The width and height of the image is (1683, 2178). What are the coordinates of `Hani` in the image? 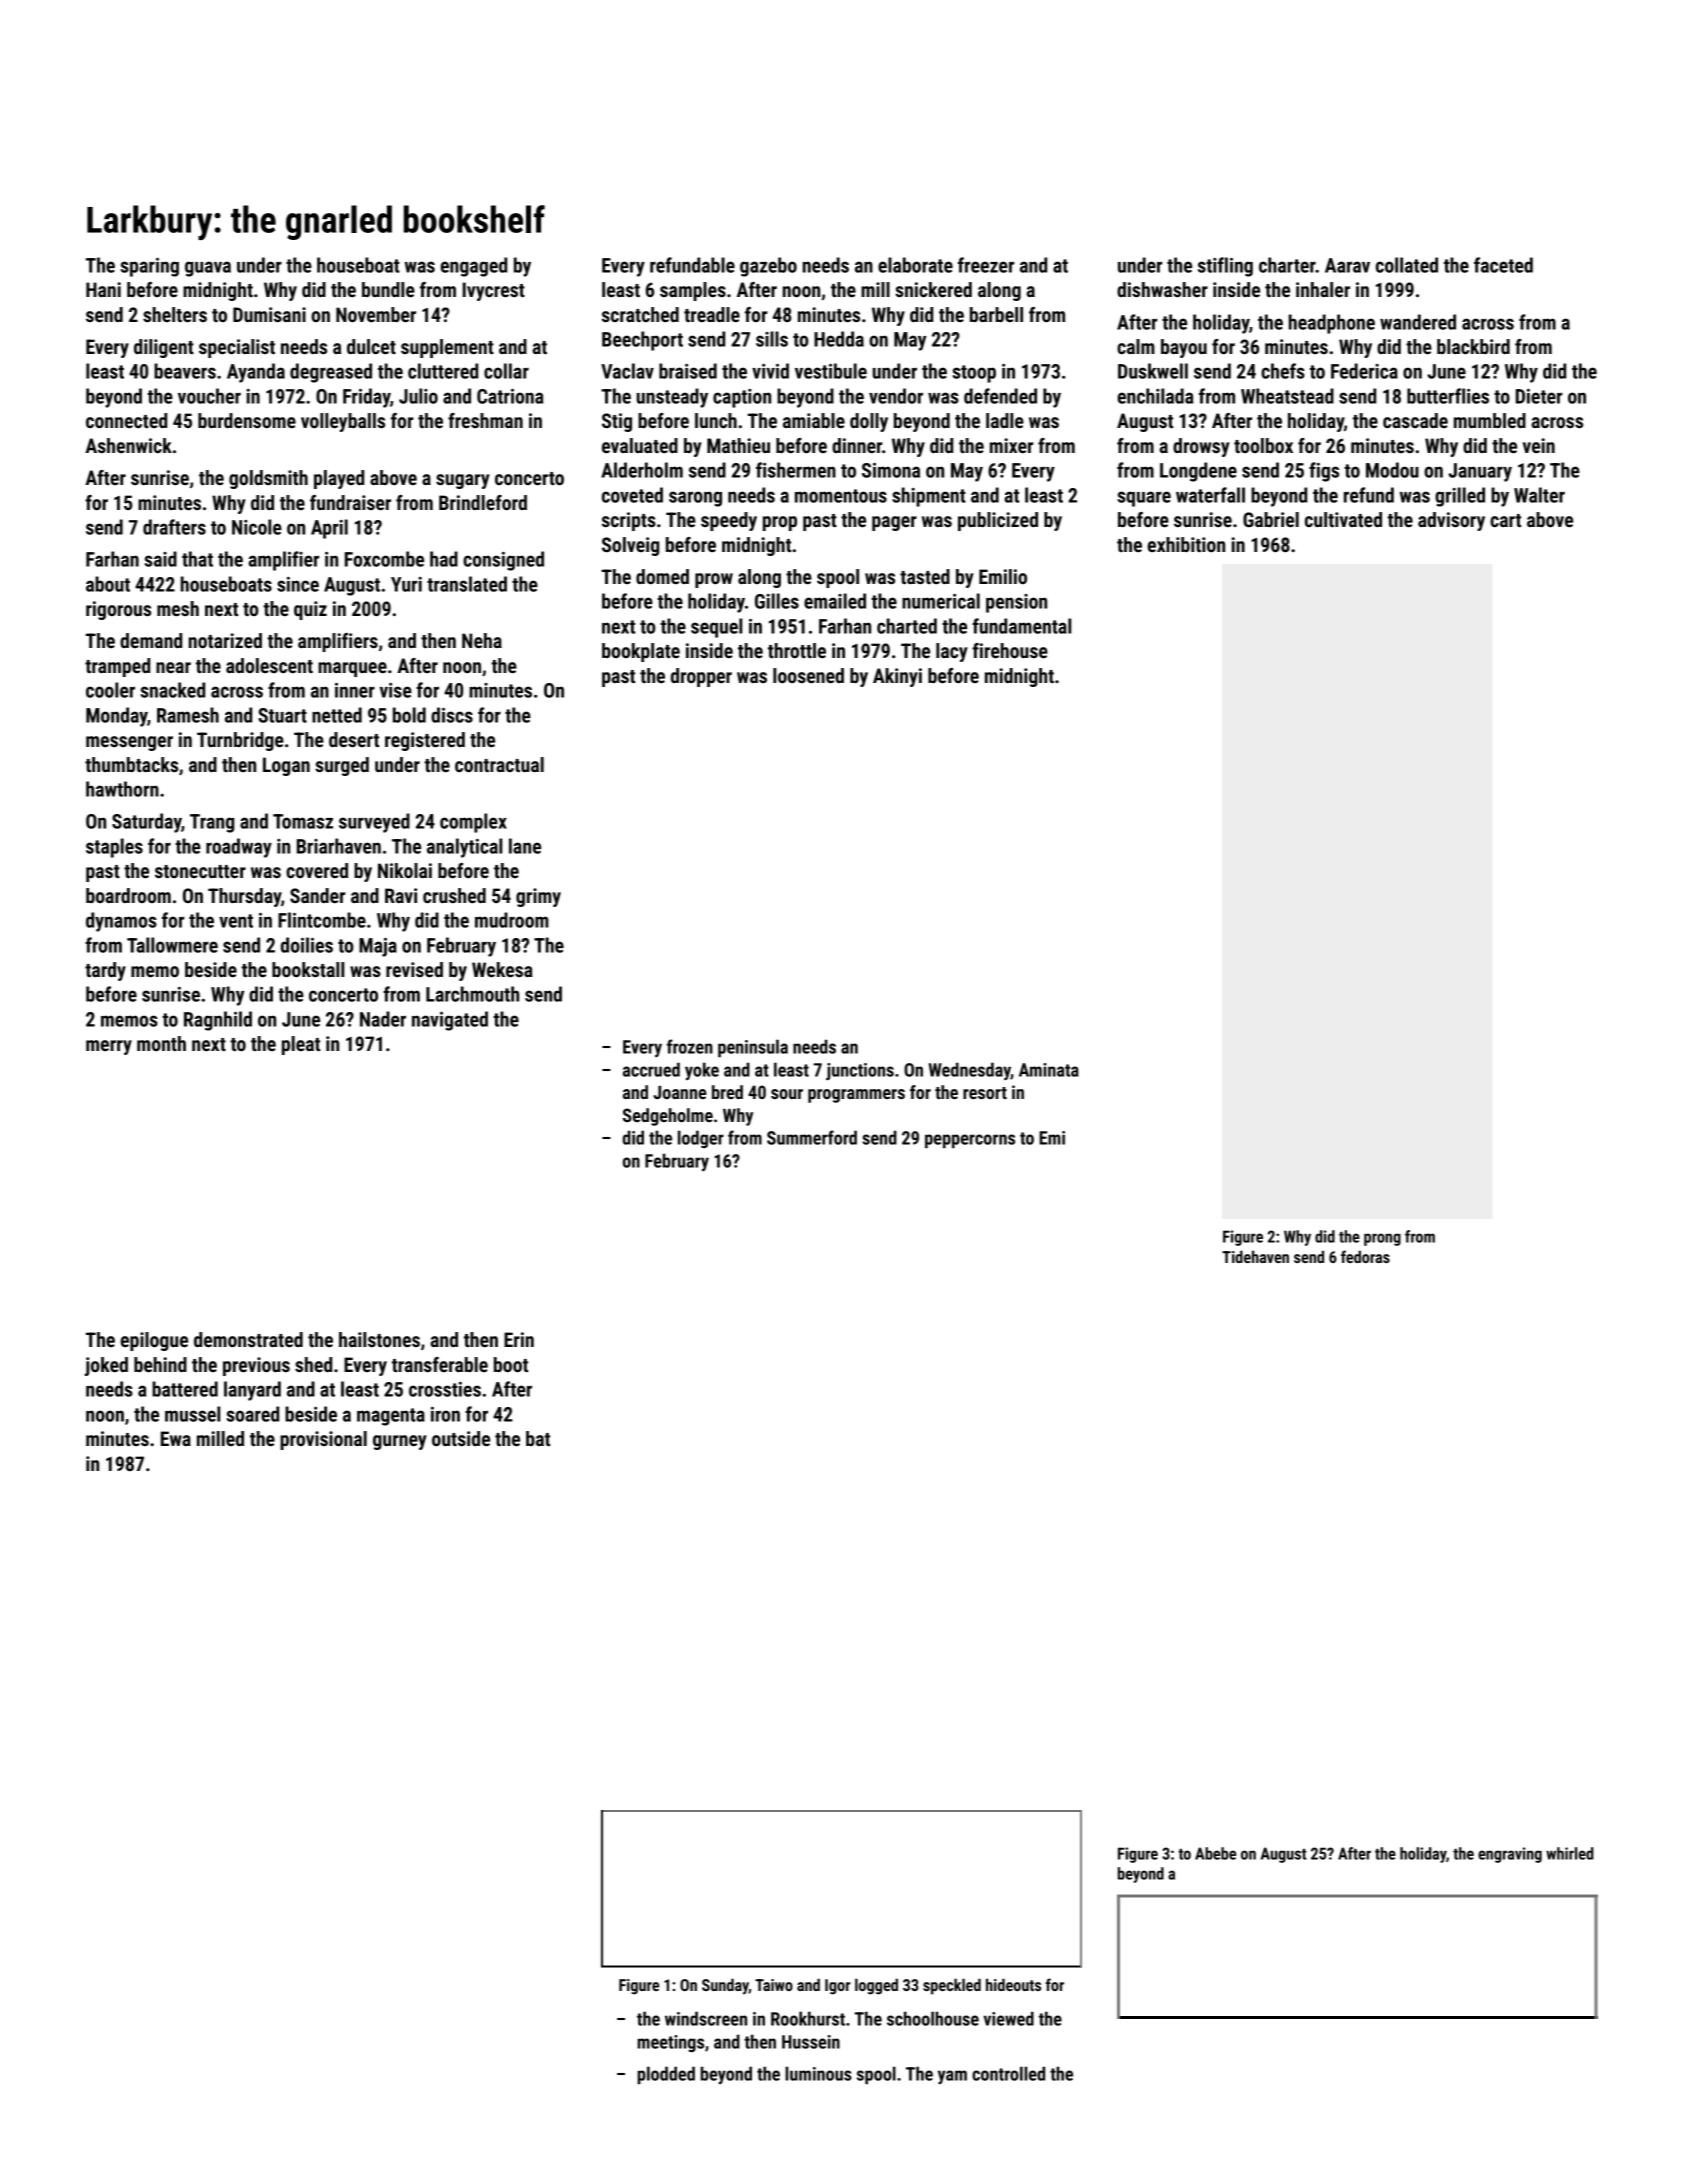 It's located at (103, 289).
